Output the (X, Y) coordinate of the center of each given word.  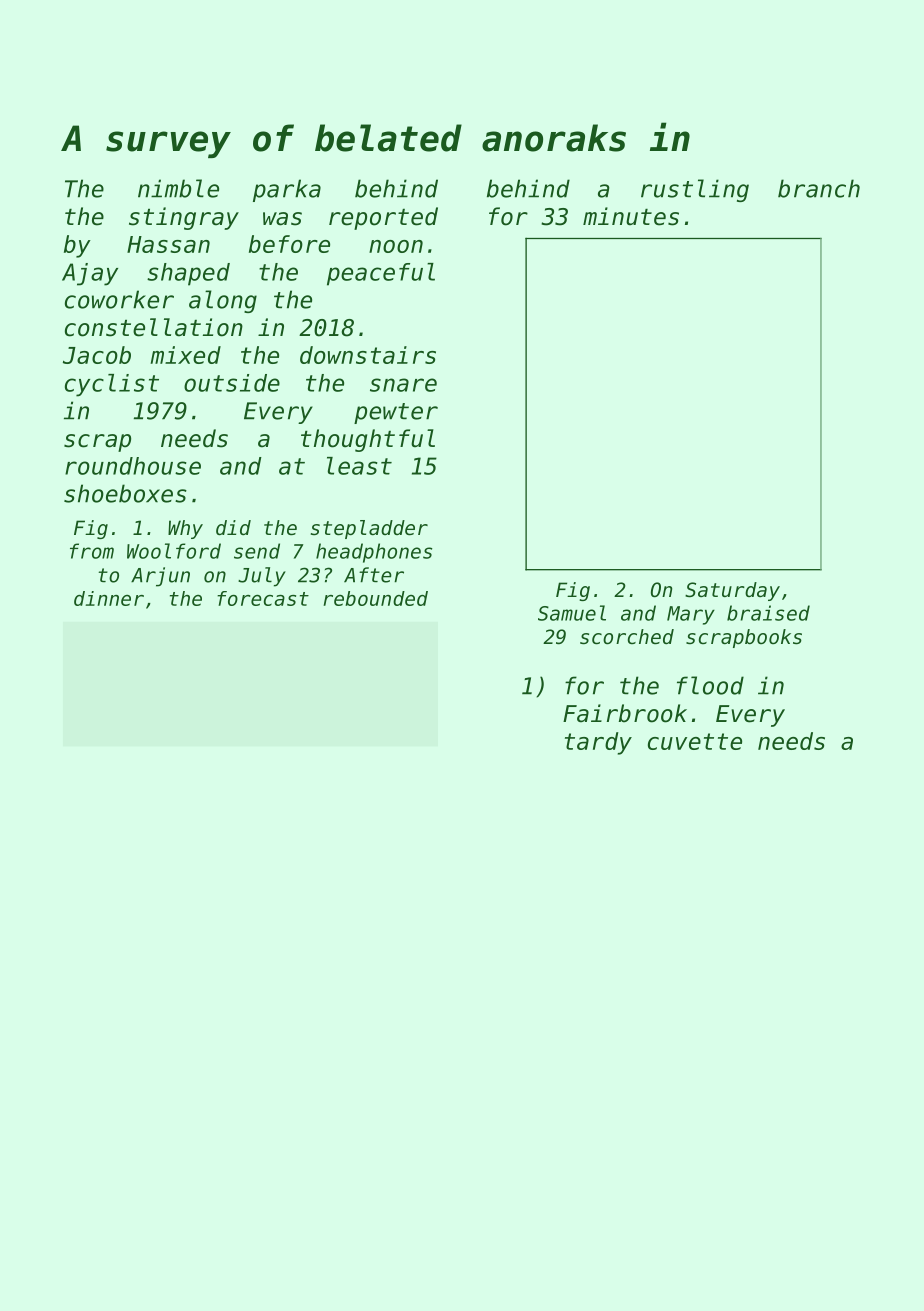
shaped (188, 274)
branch (819, 188)
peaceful (381, 274)
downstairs (368, 355)
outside (232, 383)
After (374, 575)
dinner (109, 598)
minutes (631, 216)
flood (710, 685)
